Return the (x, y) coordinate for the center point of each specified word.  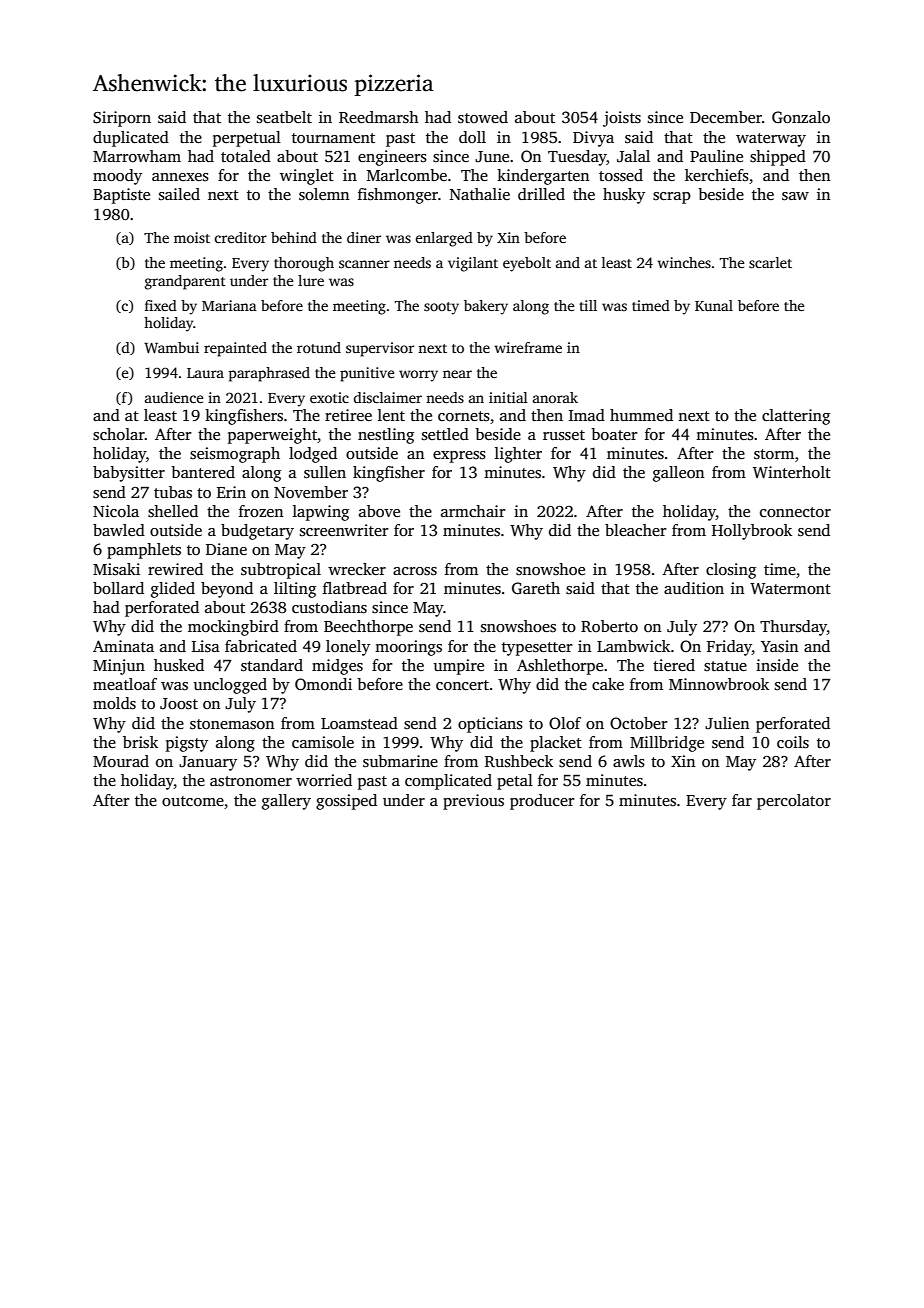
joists (622, 119)
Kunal (714, 305)
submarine (400, 761)
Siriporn (122, 119)
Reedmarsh (379, 117)
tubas (173, 492)
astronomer (251, 781)
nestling (386, 436)
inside (777, 665)
